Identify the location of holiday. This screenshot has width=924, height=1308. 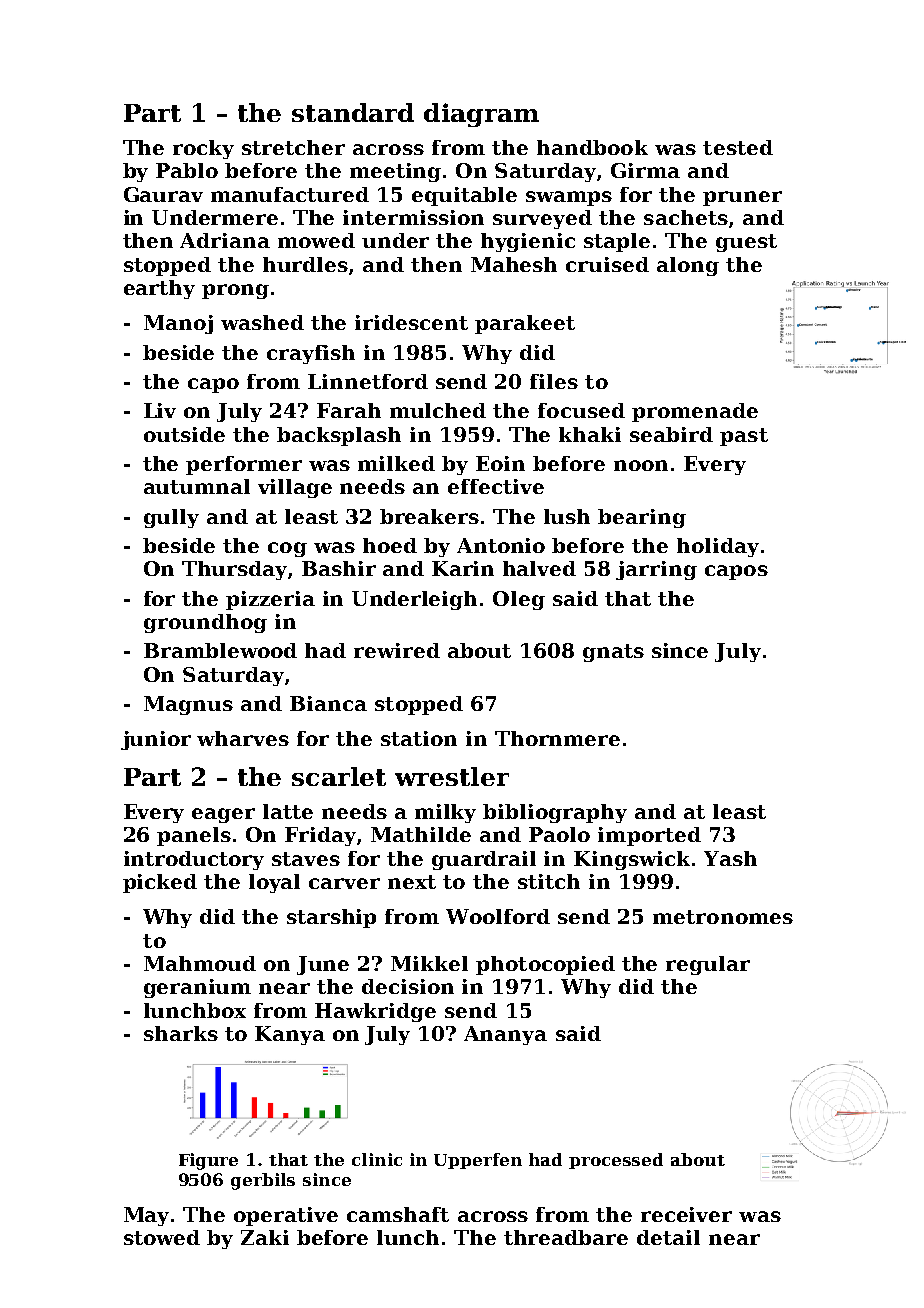
(718, 547).
